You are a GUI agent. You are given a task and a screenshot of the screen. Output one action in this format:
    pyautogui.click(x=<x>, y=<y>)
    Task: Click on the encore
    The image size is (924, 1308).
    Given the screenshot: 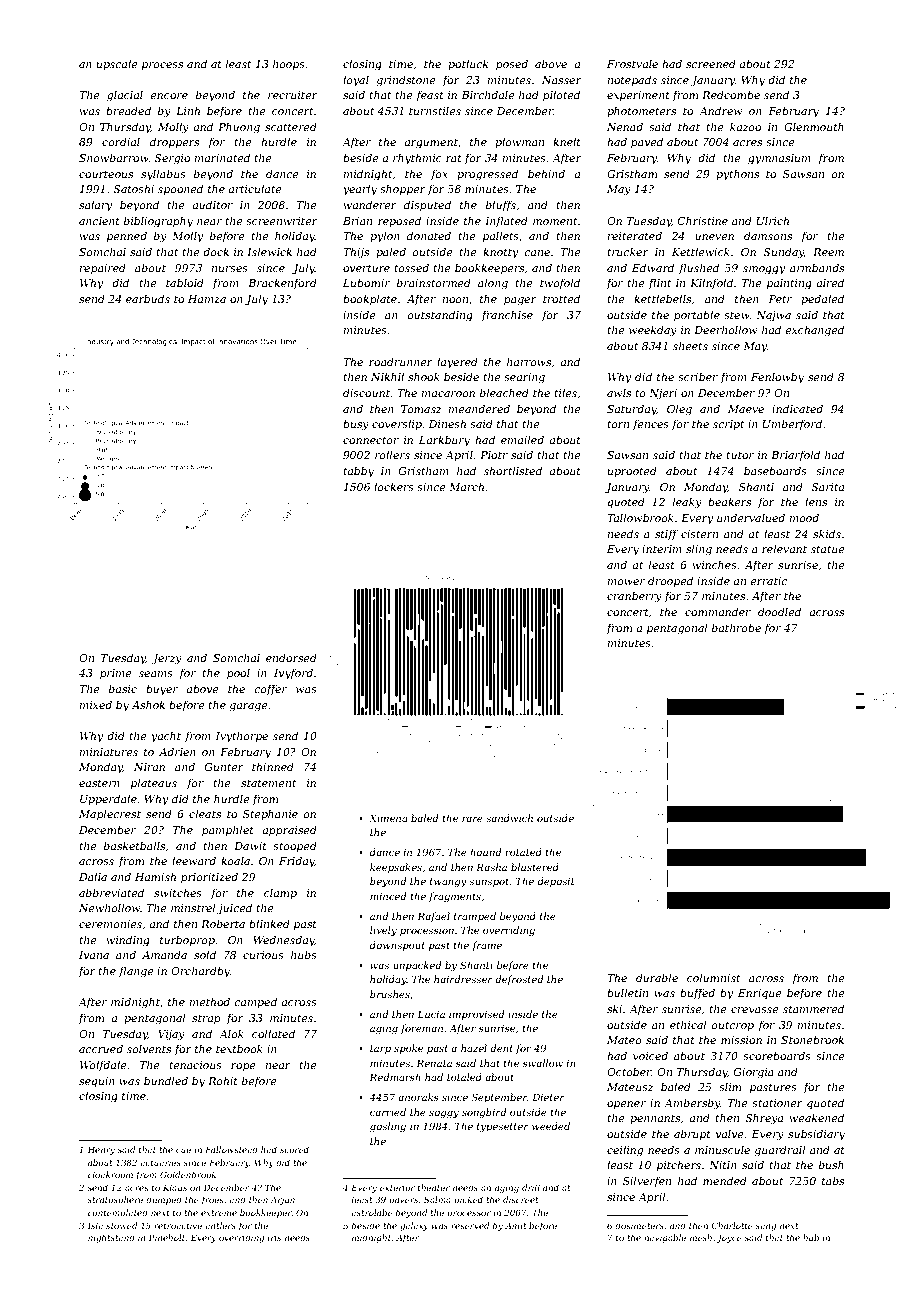 What is the action you would take?
    pyautogui.click(x=169, y=96)
